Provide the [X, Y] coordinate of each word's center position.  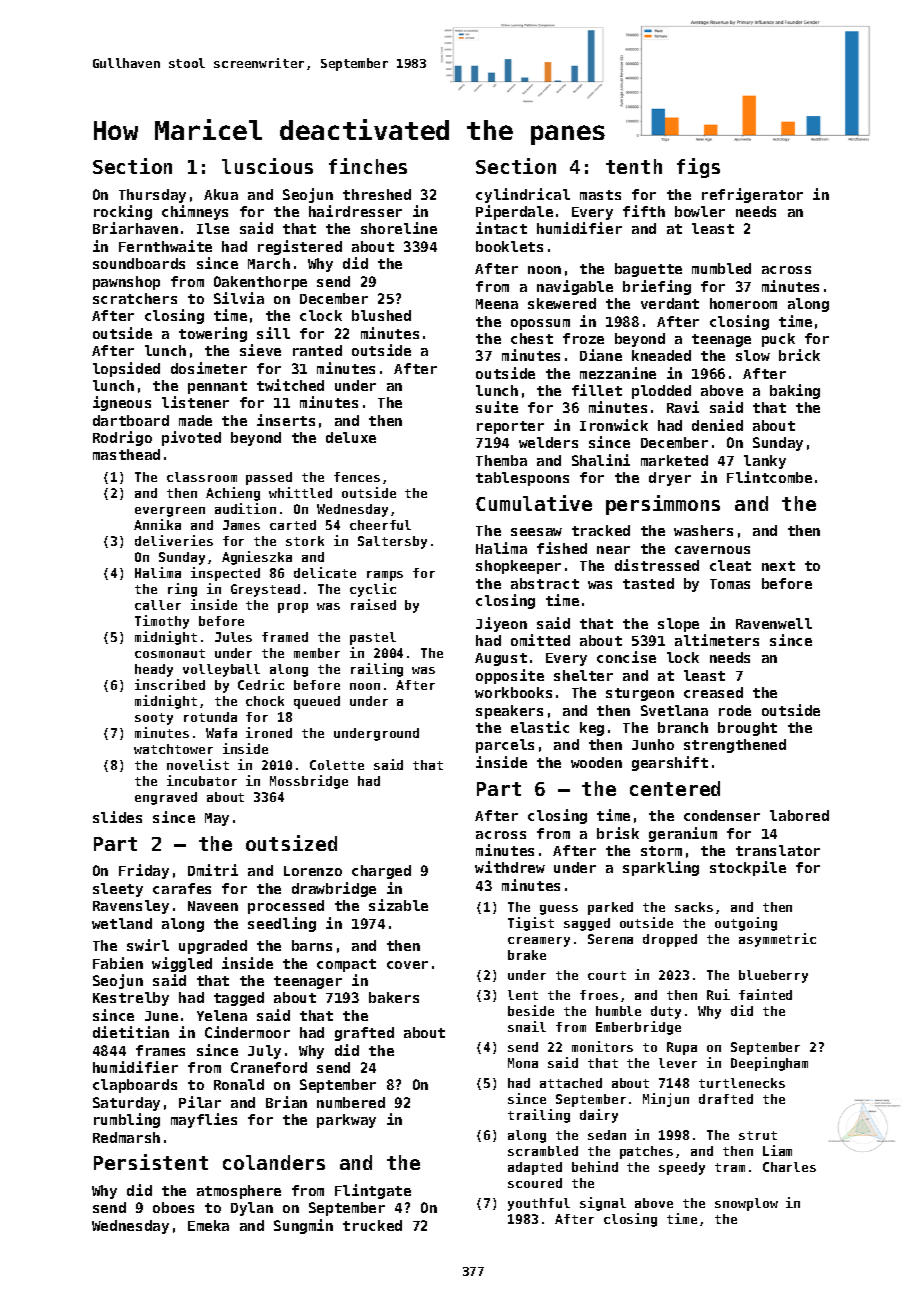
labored [799, 815]
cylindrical [523, 195]
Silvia [239, 298]
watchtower [173, 749]
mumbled [721, 268]
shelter [583, 675]
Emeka [208, 1225]
